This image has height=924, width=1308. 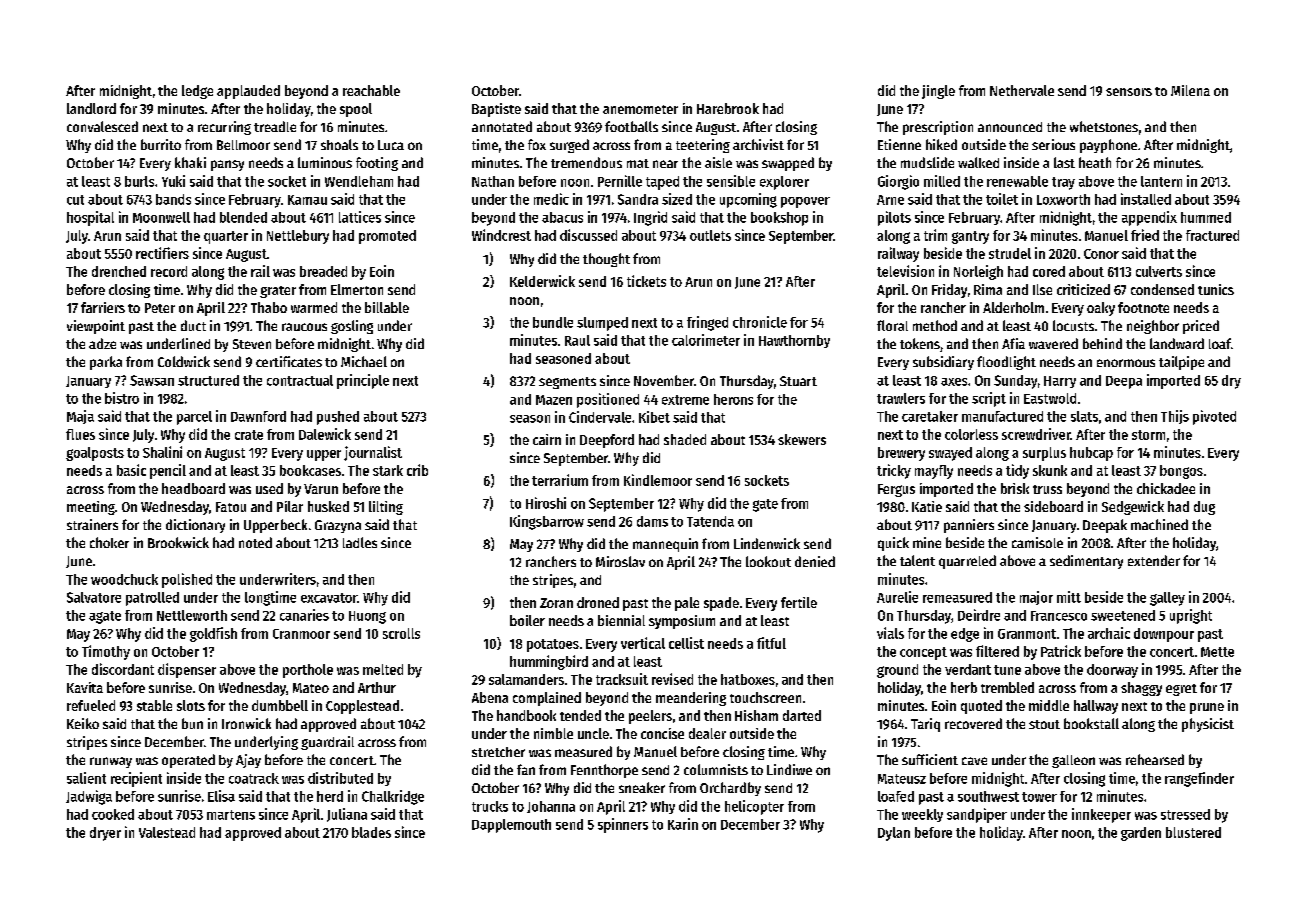 I want to click on Hawthornby, so click(x=794, y=341).
